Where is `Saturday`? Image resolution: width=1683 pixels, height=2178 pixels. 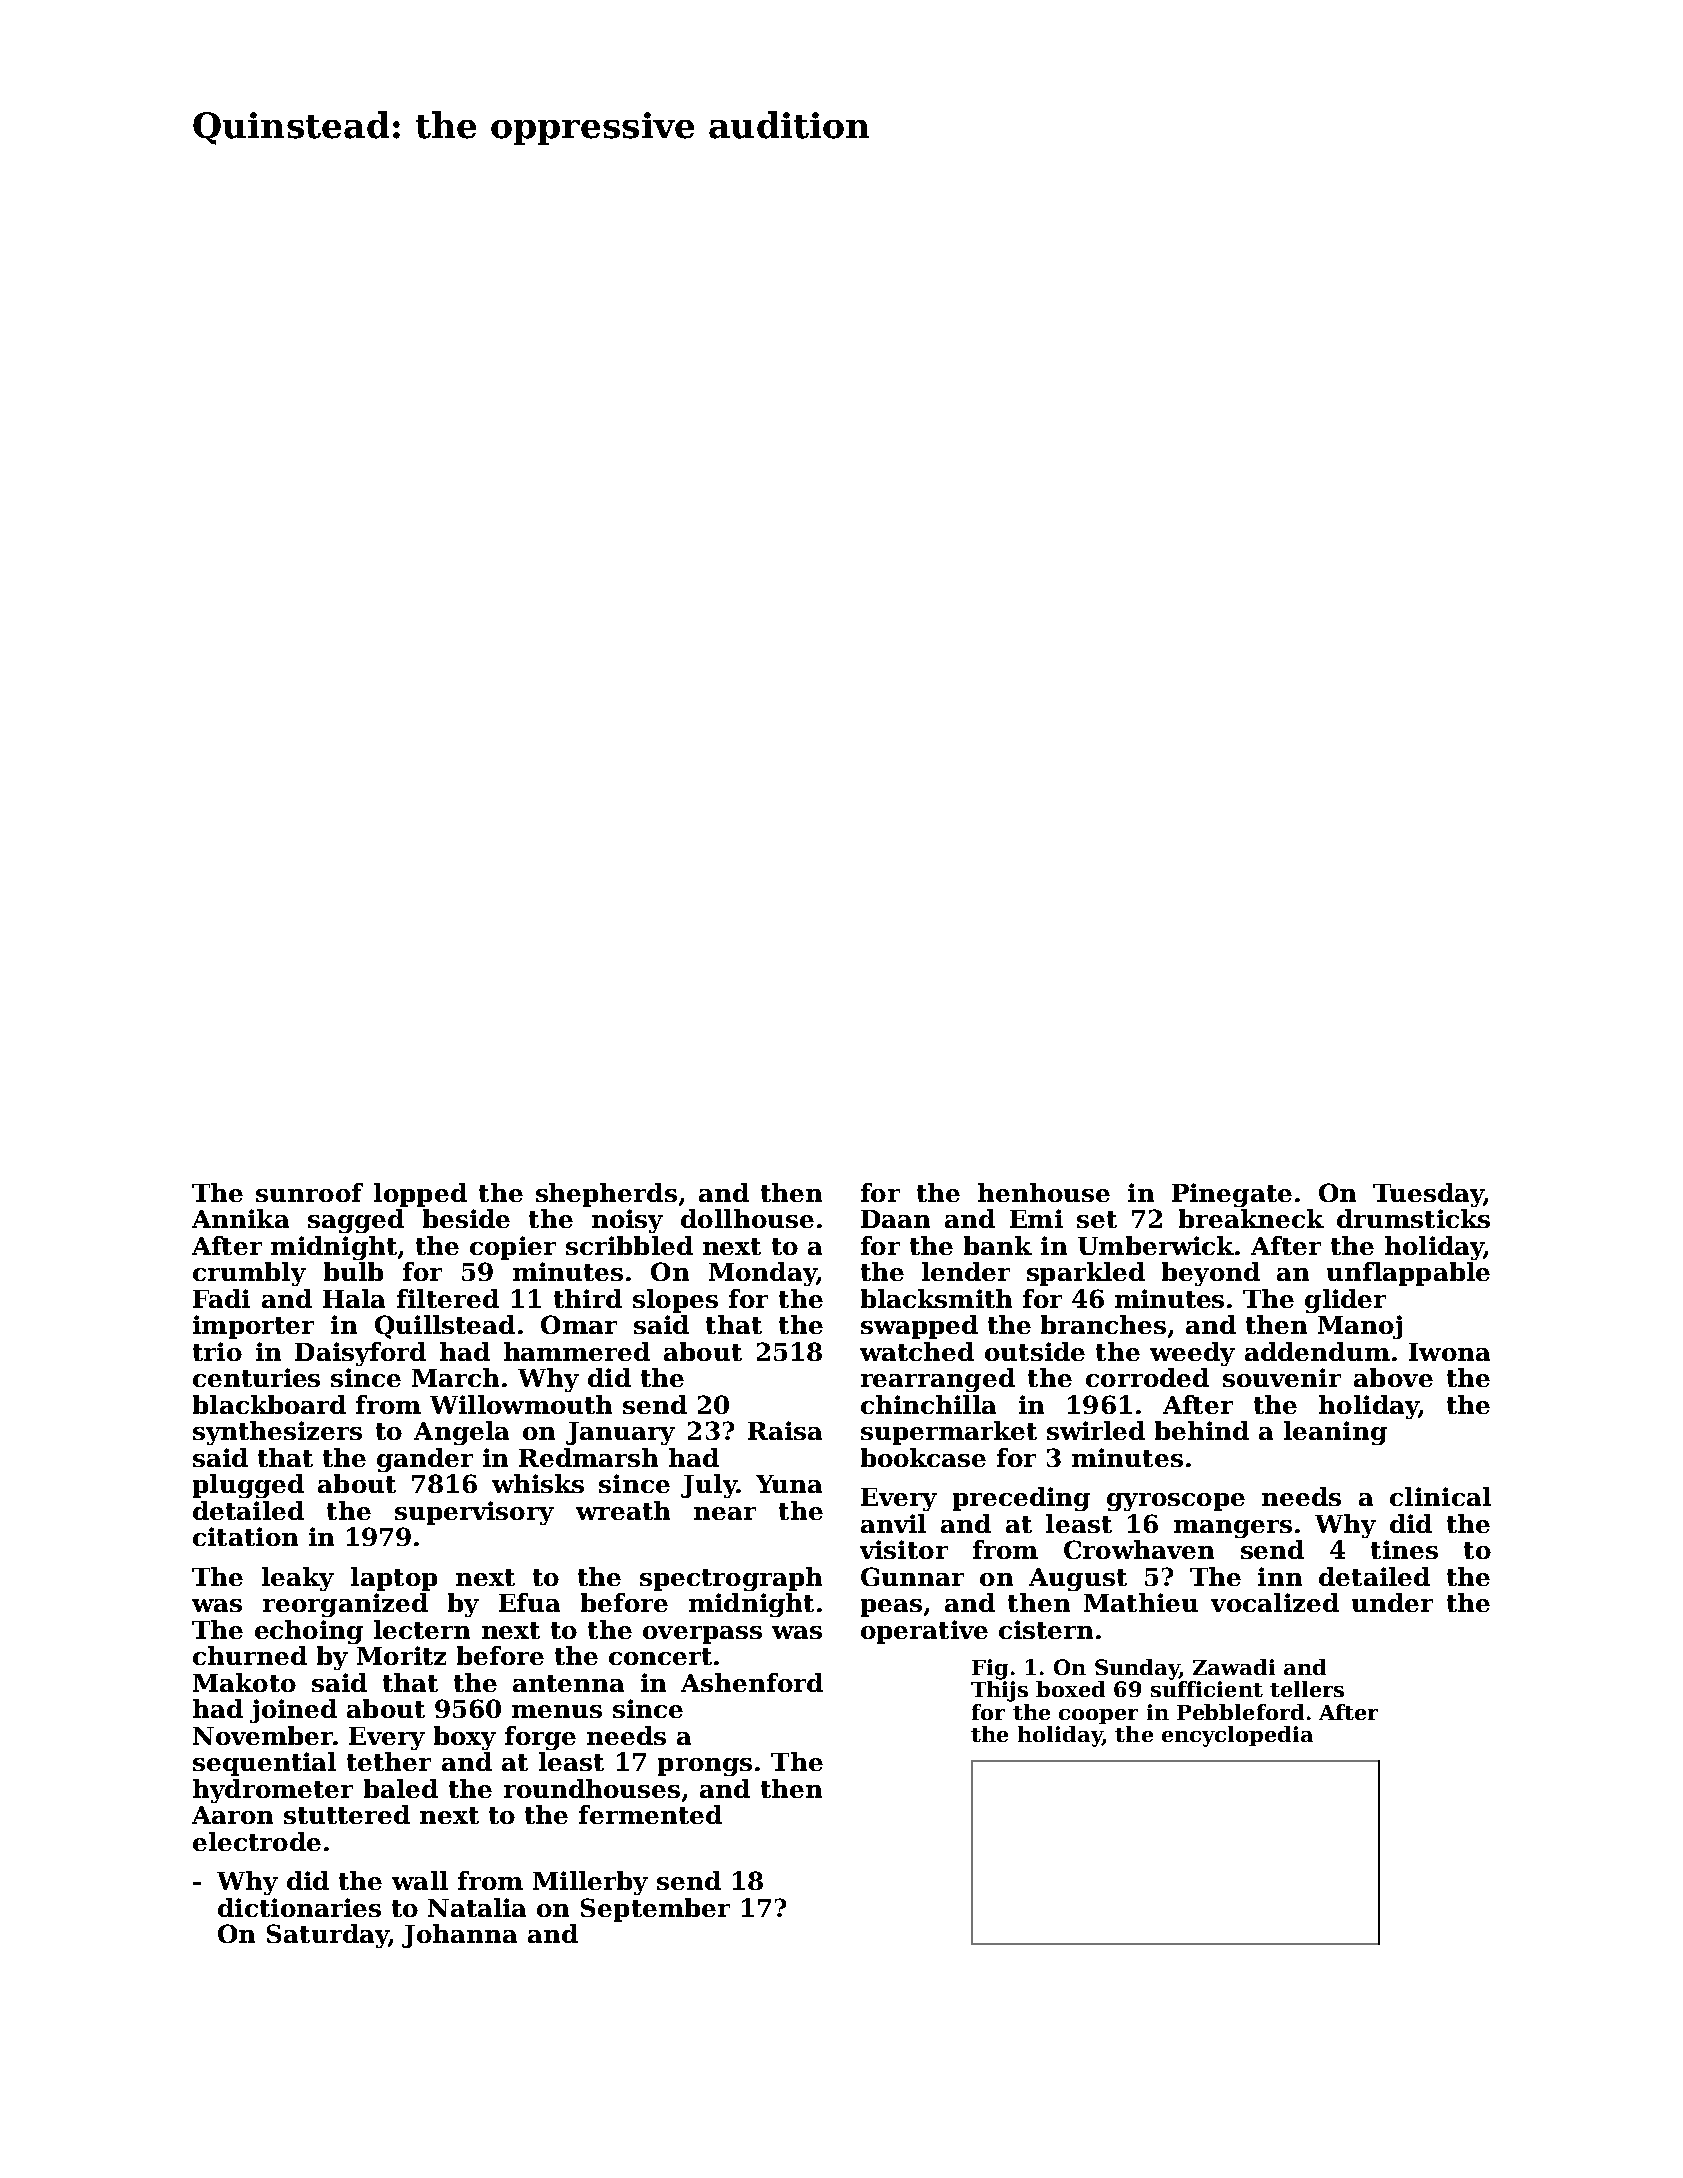
Saturday is located at coordinates (328, 1936).
